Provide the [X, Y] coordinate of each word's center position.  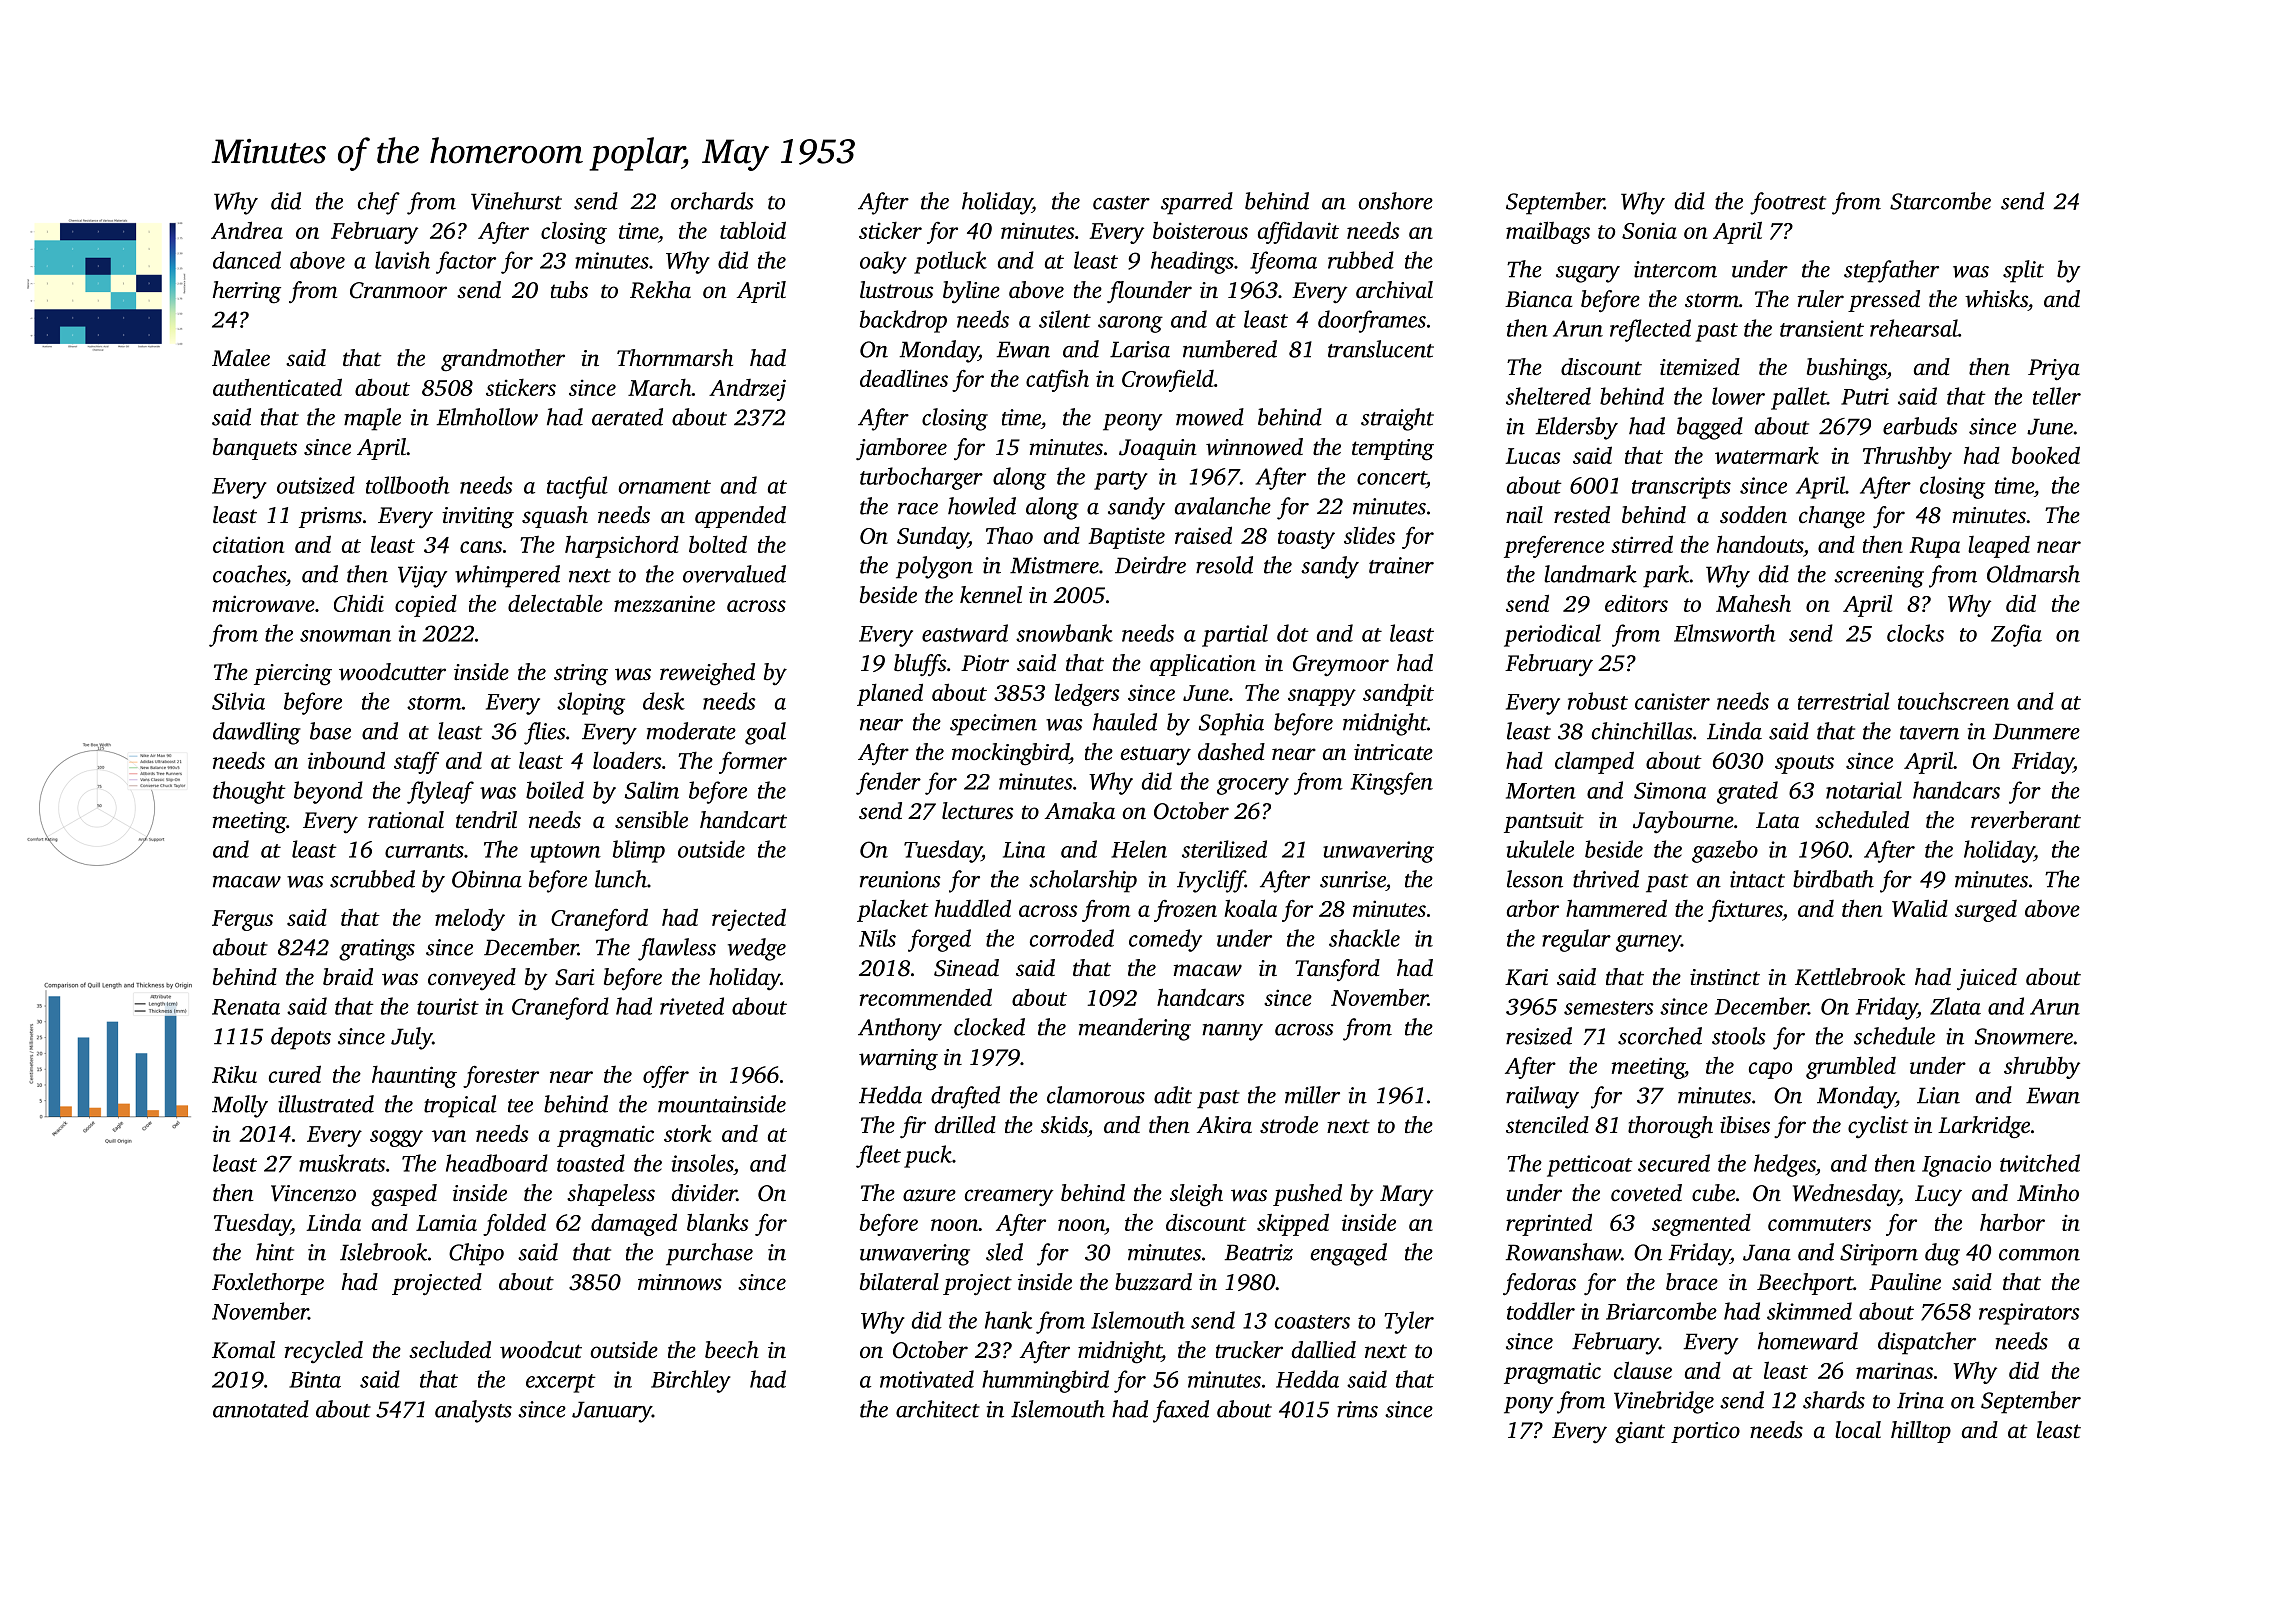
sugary [1588, 274]
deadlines [904, 378]
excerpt [561, 1383]
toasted [591, 1163]
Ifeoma [1283, 262]
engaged [1349, 1254]
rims [1357, 1409]
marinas [1894, 1370]
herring [247, 292]
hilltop [1921, 1432]
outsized [316, 485]
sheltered [1548, 396]
